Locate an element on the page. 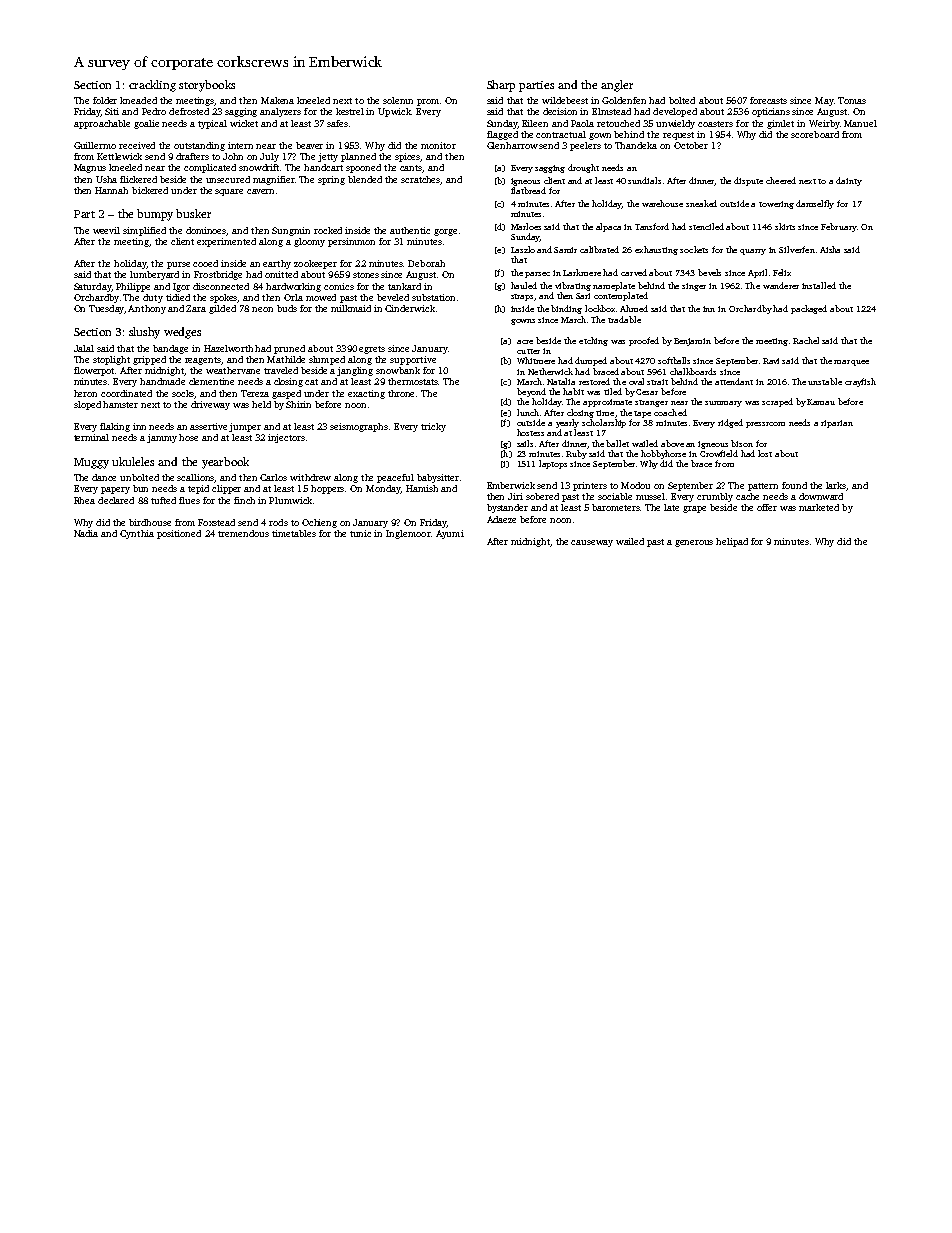 This image has height=1233, width=952. sails is located at coordinates (525, 443).
